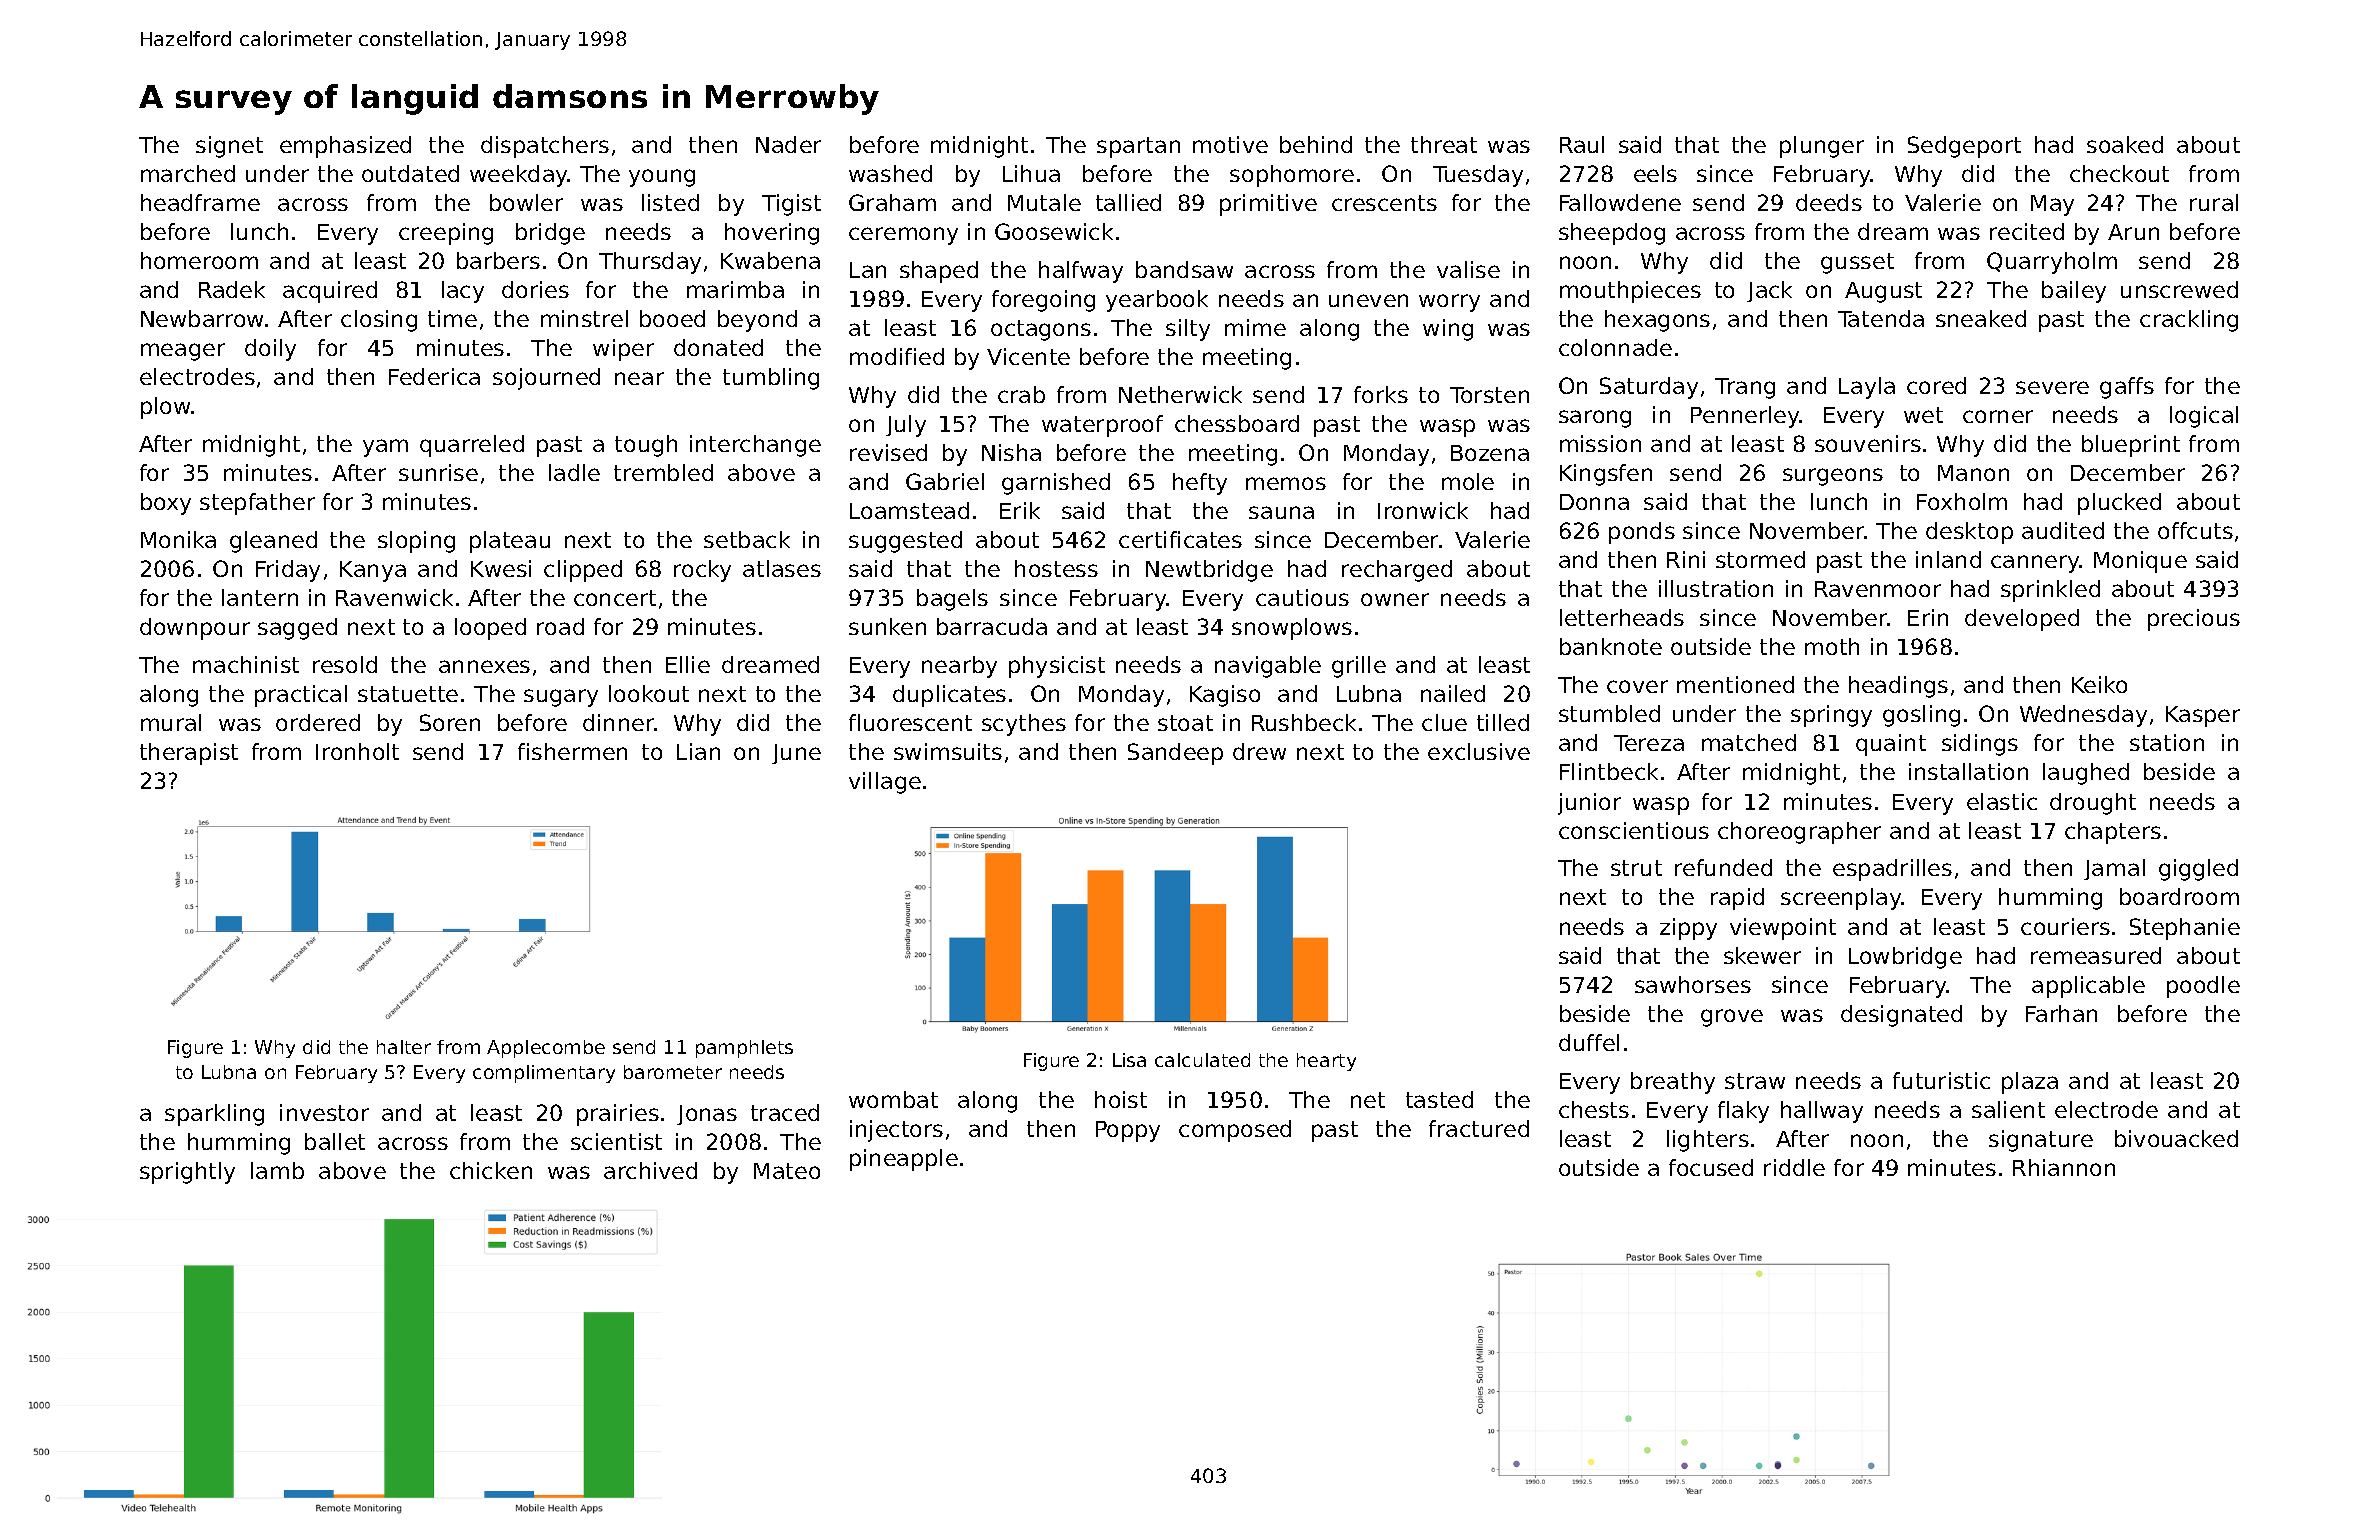 The height and width of the screenshot is (1540, 2380). Describe the element at coordinates (2179, 289) in the screenshot. I see `unscrewed` at that location.
